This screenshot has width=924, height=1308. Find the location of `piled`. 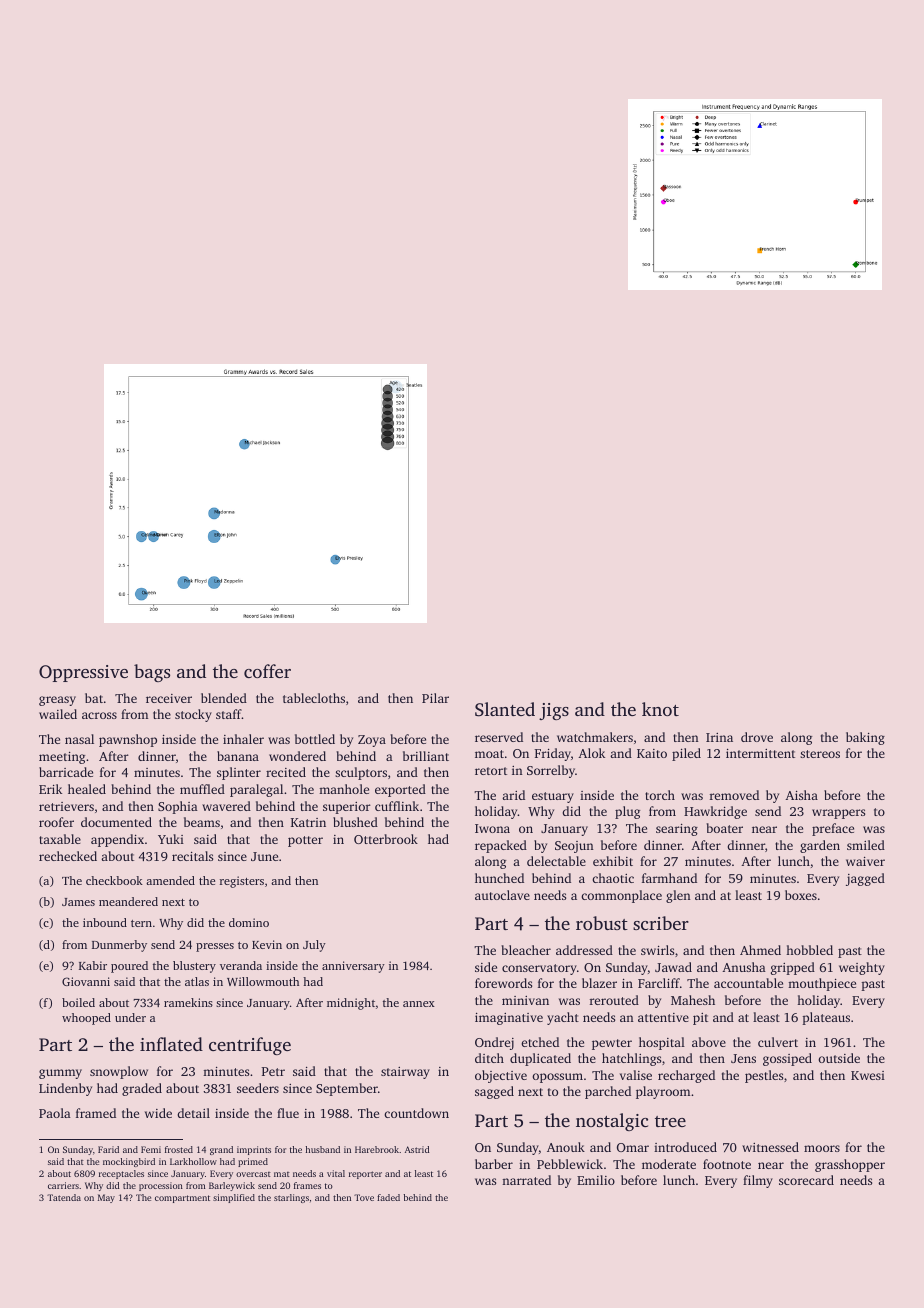

piled is located at coordinates (686, 754).
